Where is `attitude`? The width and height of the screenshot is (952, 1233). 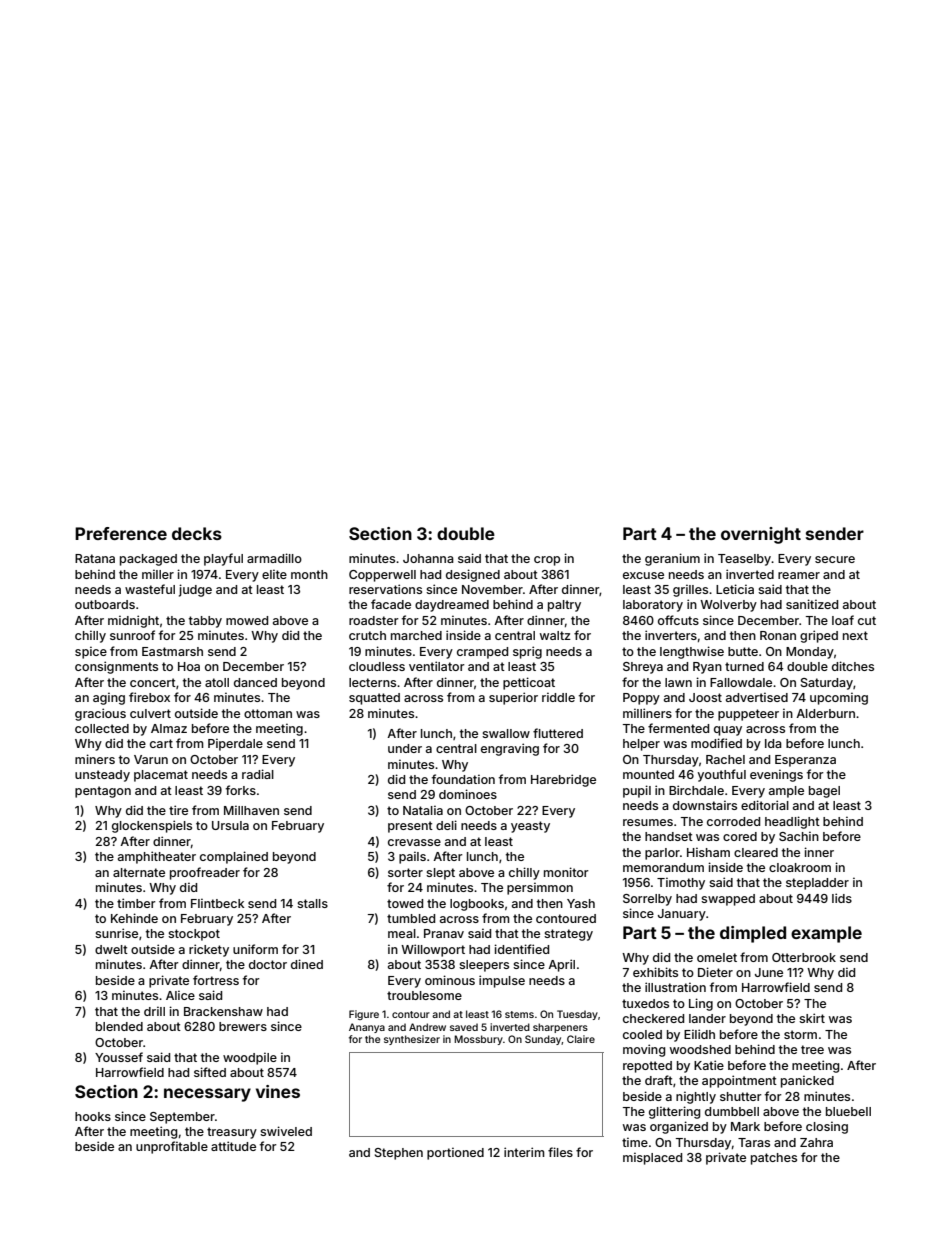
attitude is located at coordinates (233, 1146).
